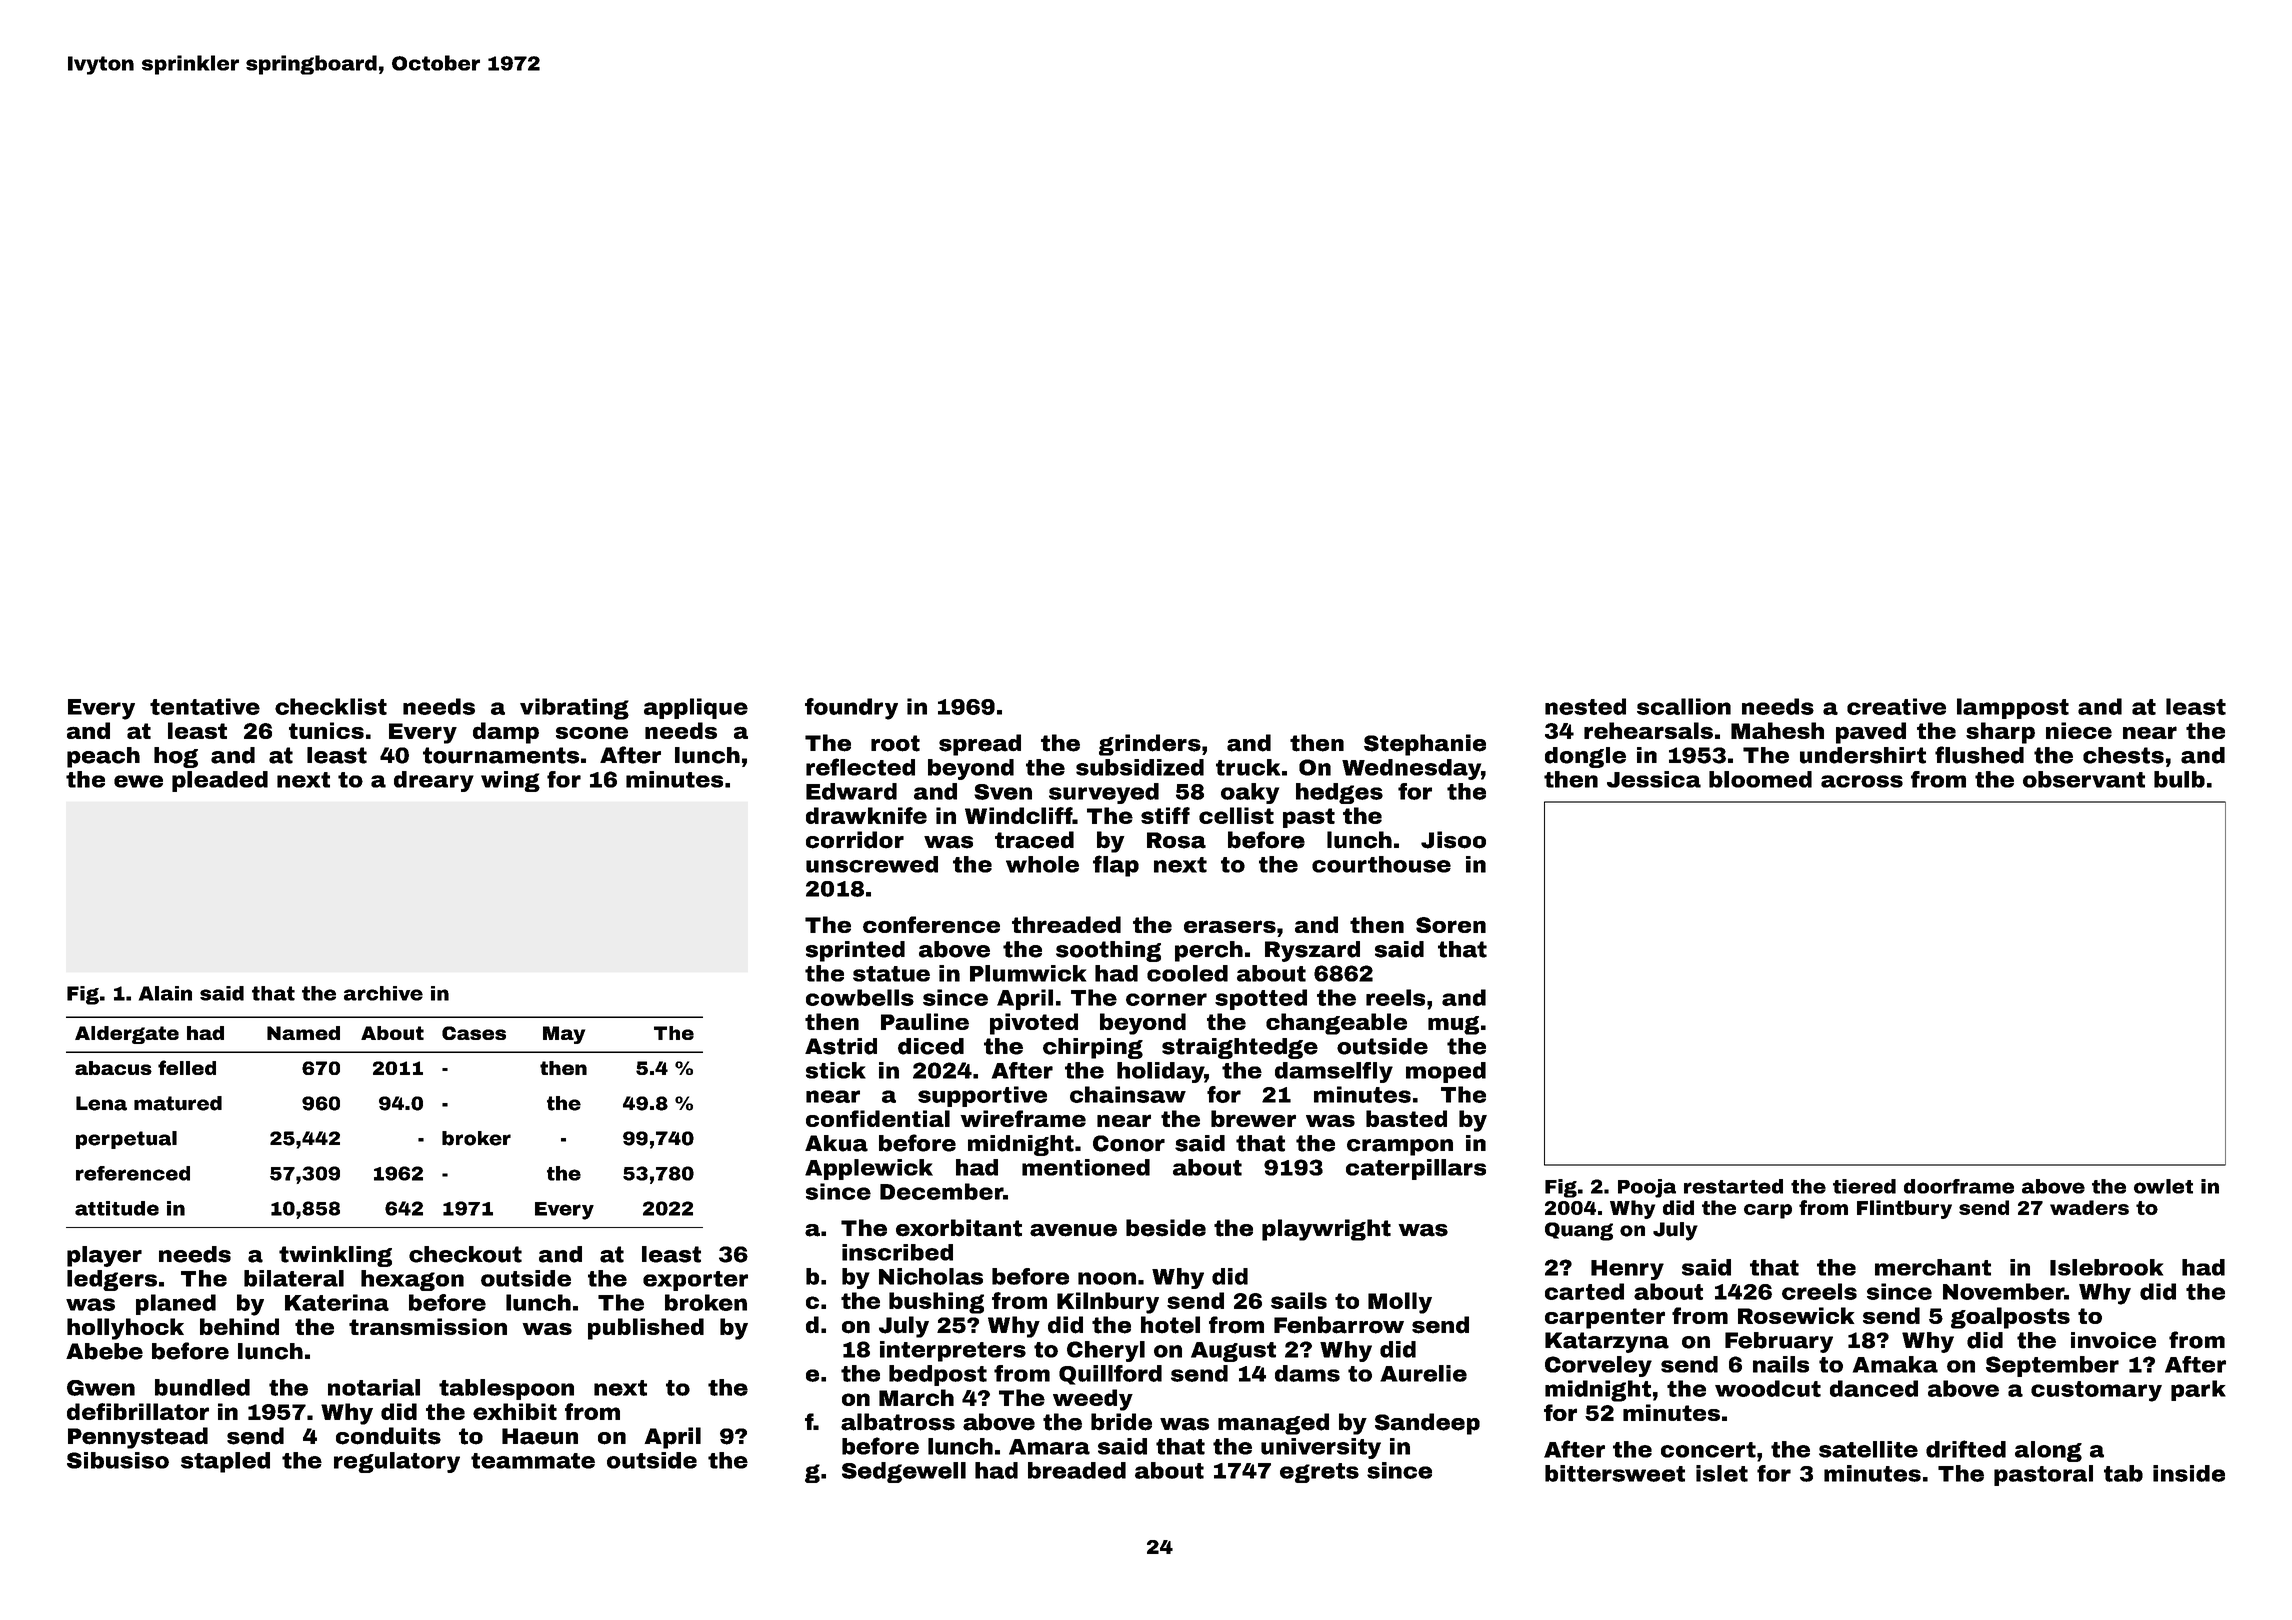 This screenshot has height=1620, width=2292. Describe the element at coordinates (1019, 815) in the screenshot. I see `Windcliff` at that location.
